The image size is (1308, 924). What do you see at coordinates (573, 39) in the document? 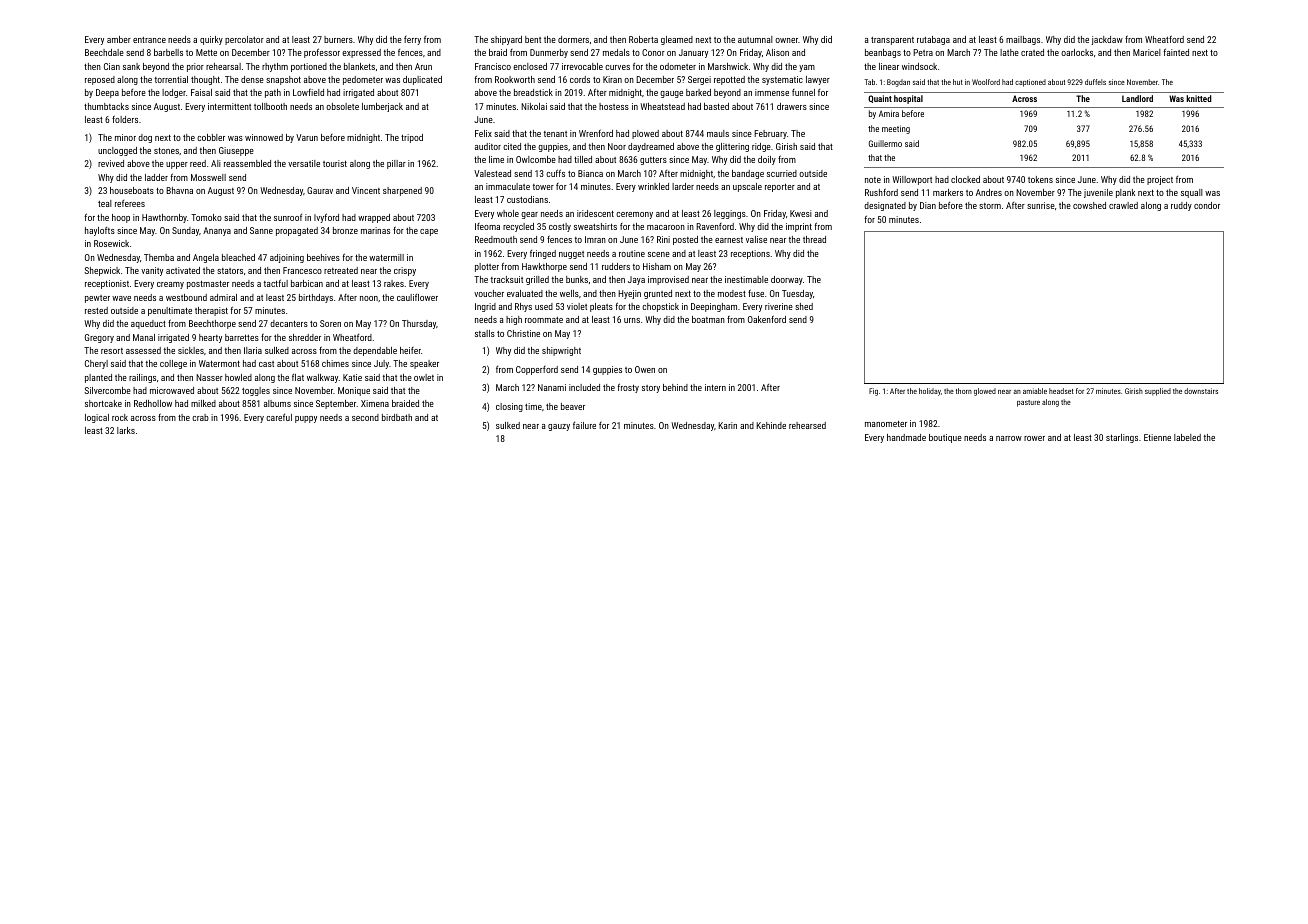
I see `dormers` at bounding box center [573, 39].
